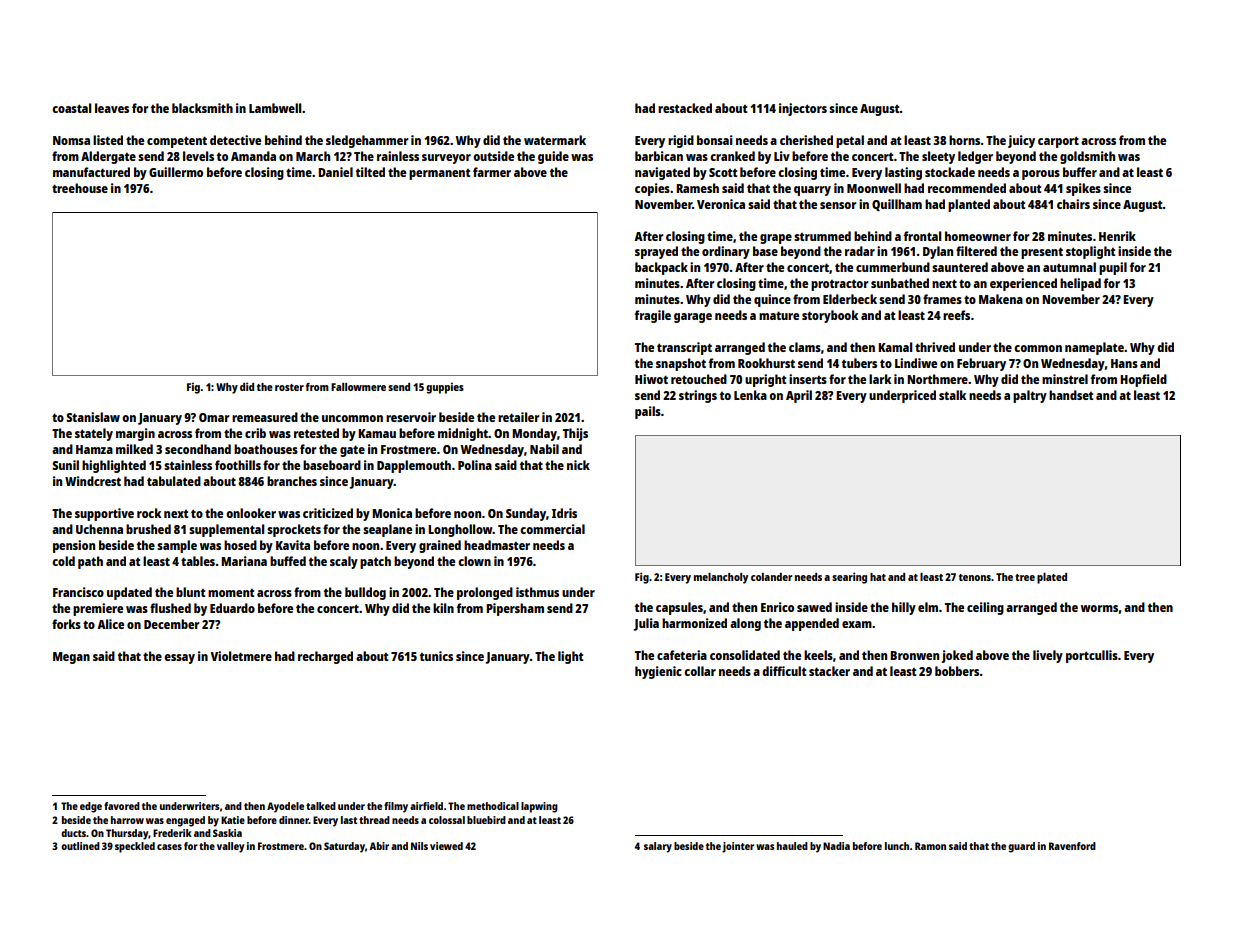  What do you see at coordinates (715, 140) in the screenshot?
I see `bonsai` at bounding box center [715, 140].
